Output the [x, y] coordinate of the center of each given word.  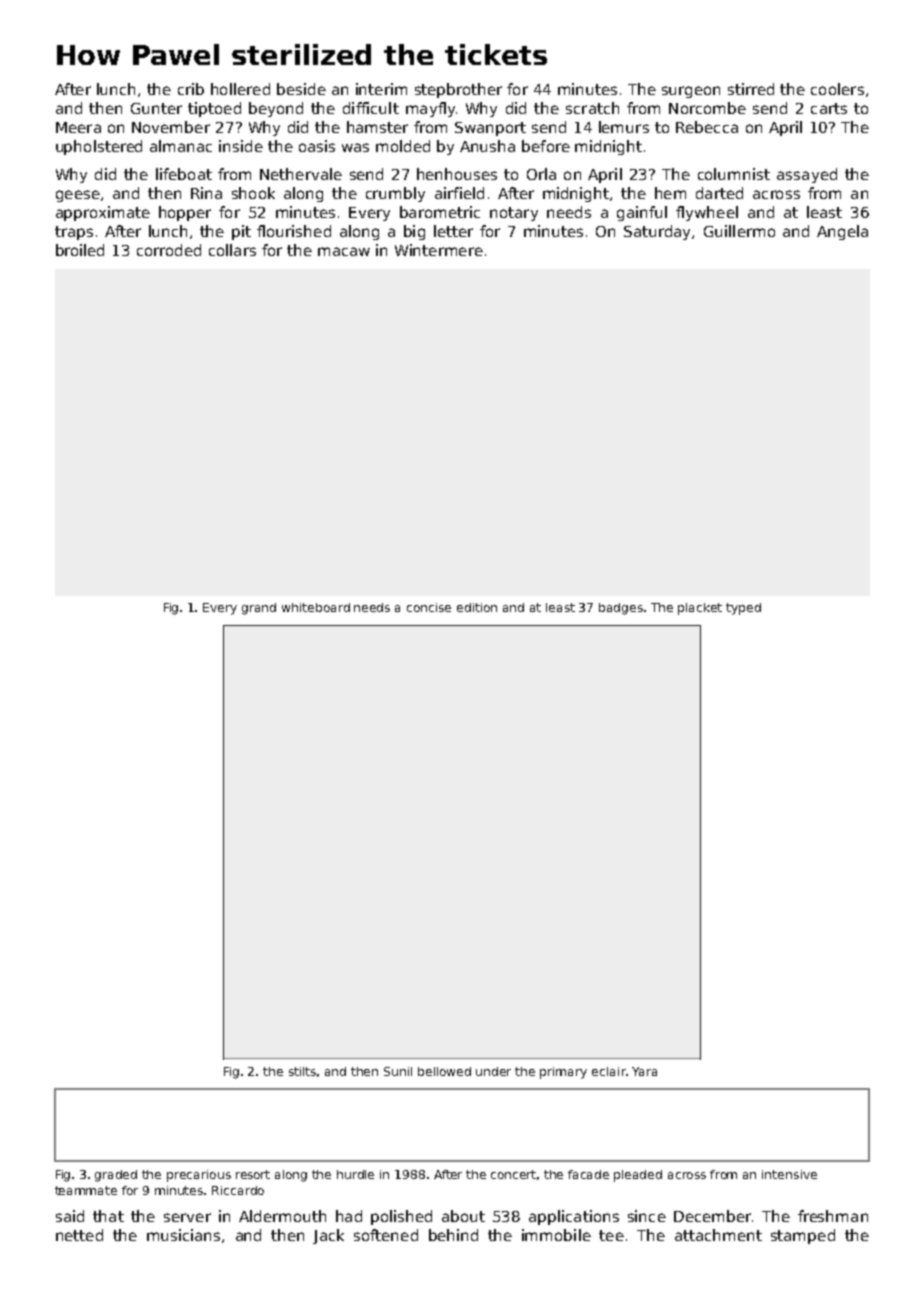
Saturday [657, 232]
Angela [842, 232]
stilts [302, 1071]
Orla [541, 174]
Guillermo [739, 231]
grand [259, 609]
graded [116, 1176]
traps [74, 233]
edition [477, 607]
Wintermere [439, 250]
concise [429, 607]
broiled [80, 250]
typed [743, 609]
